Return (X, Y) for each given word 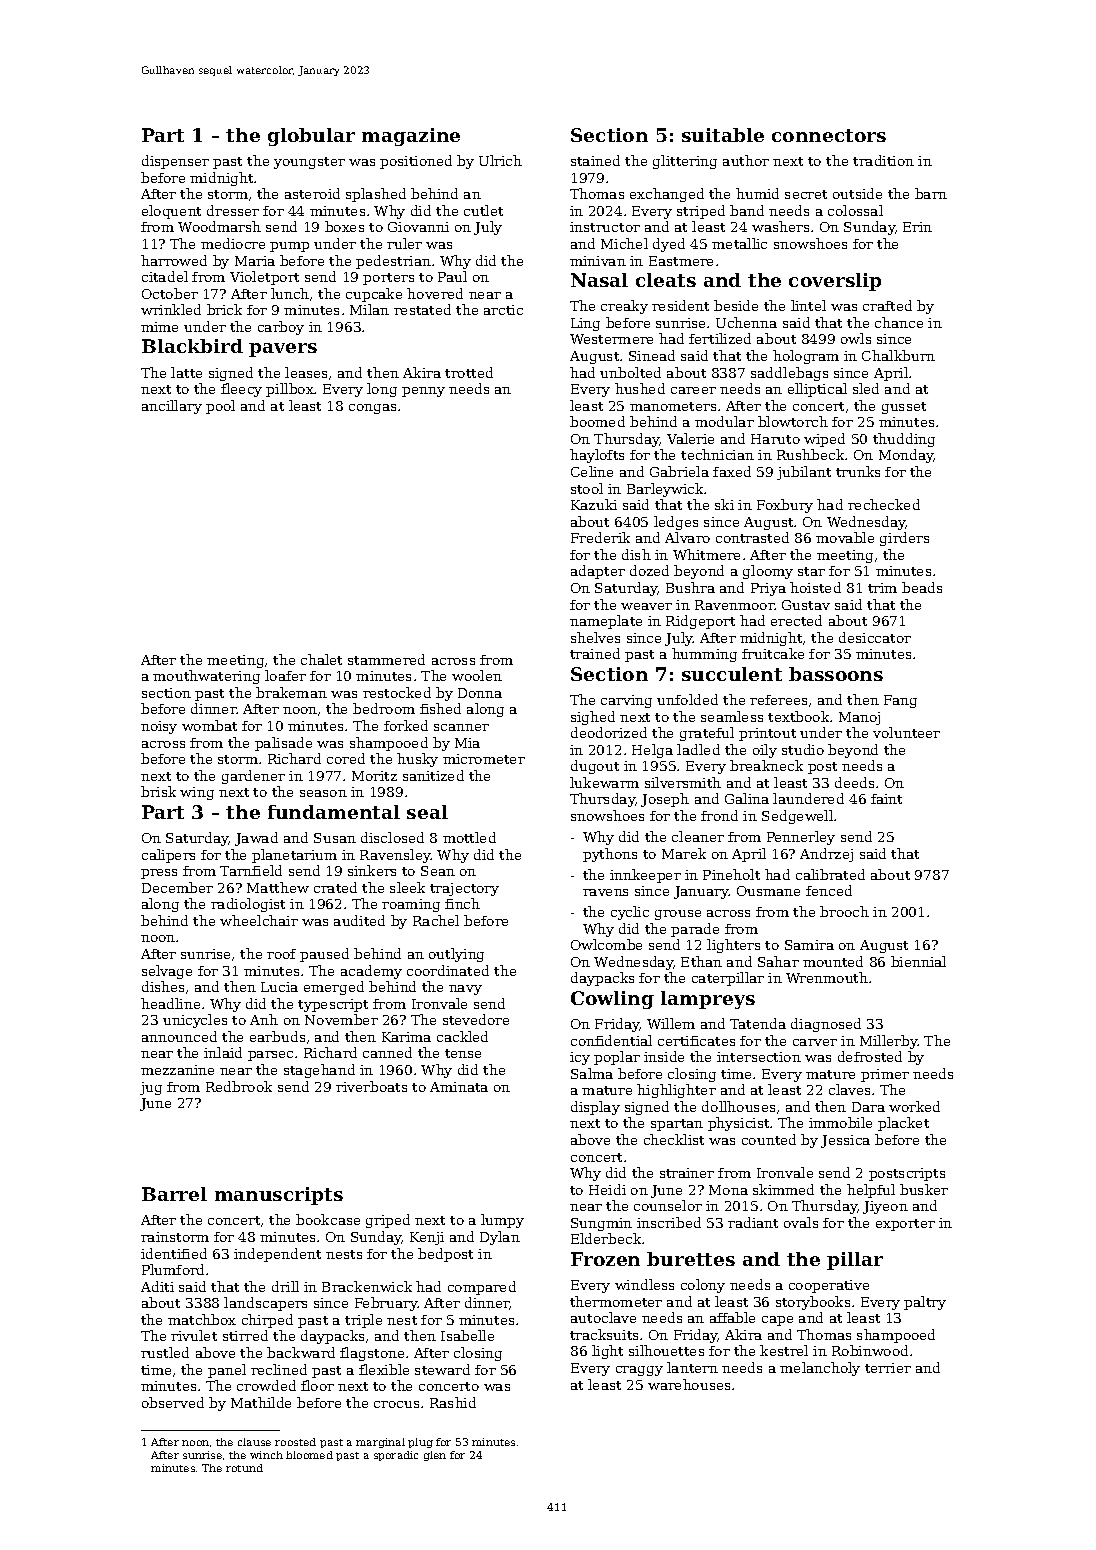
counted (769, 1139)
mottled (469, 837)
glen (435, 1456)
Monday (906, 456)
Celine (592, 471)
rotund (244, 1468)
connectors (829, 135)
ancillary (172, 407)
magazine (411, 137)
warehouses (689, 1384)
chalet (321, 659)
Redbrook (239, 1086)
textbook (798, 716)
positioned (416, 162)
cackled (462, 1036)
